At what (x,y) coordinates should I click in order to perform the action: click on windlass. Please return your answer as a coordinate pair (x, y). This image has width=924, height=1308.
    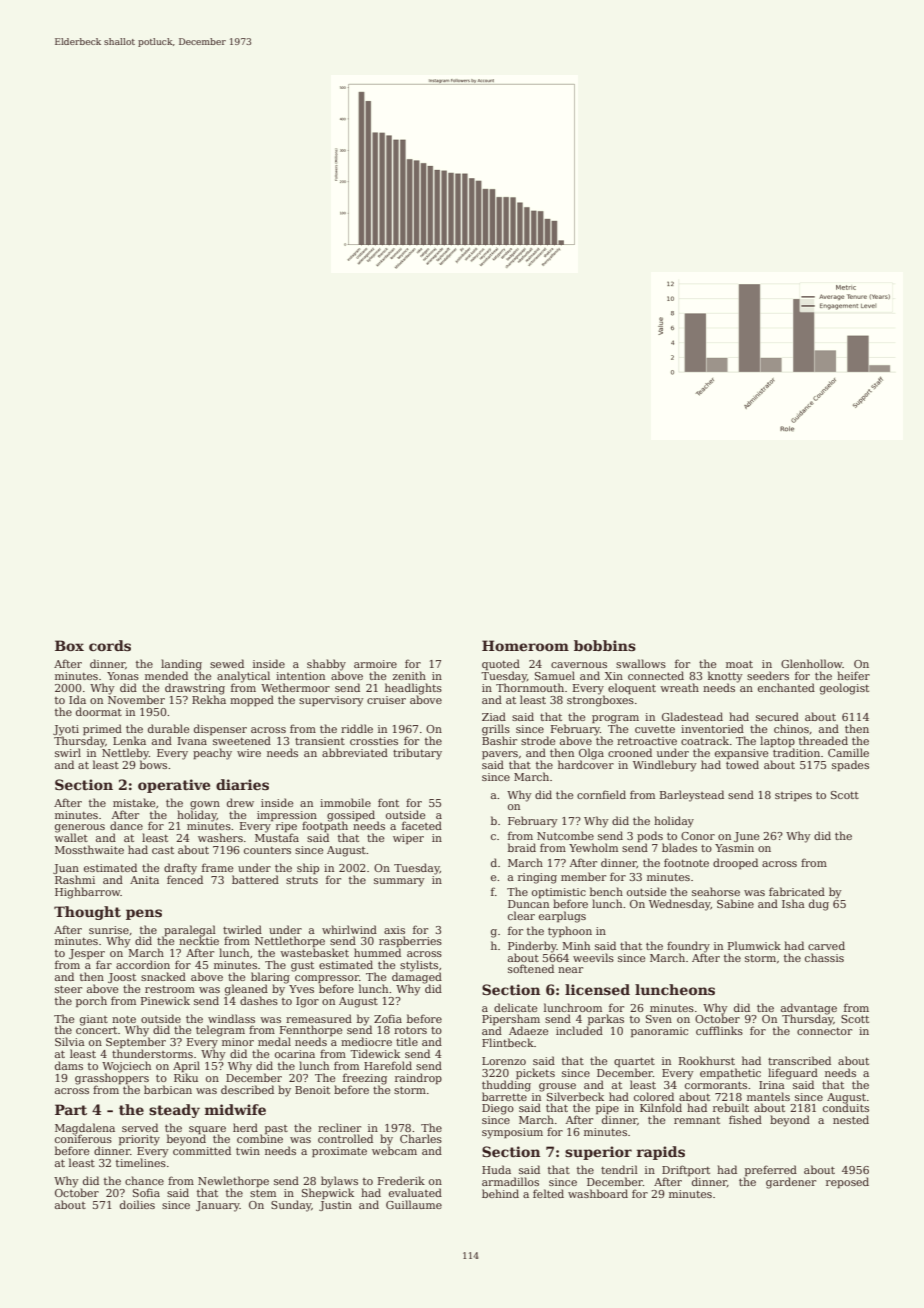
    Looking at the image, I should click on (231, 1018).
